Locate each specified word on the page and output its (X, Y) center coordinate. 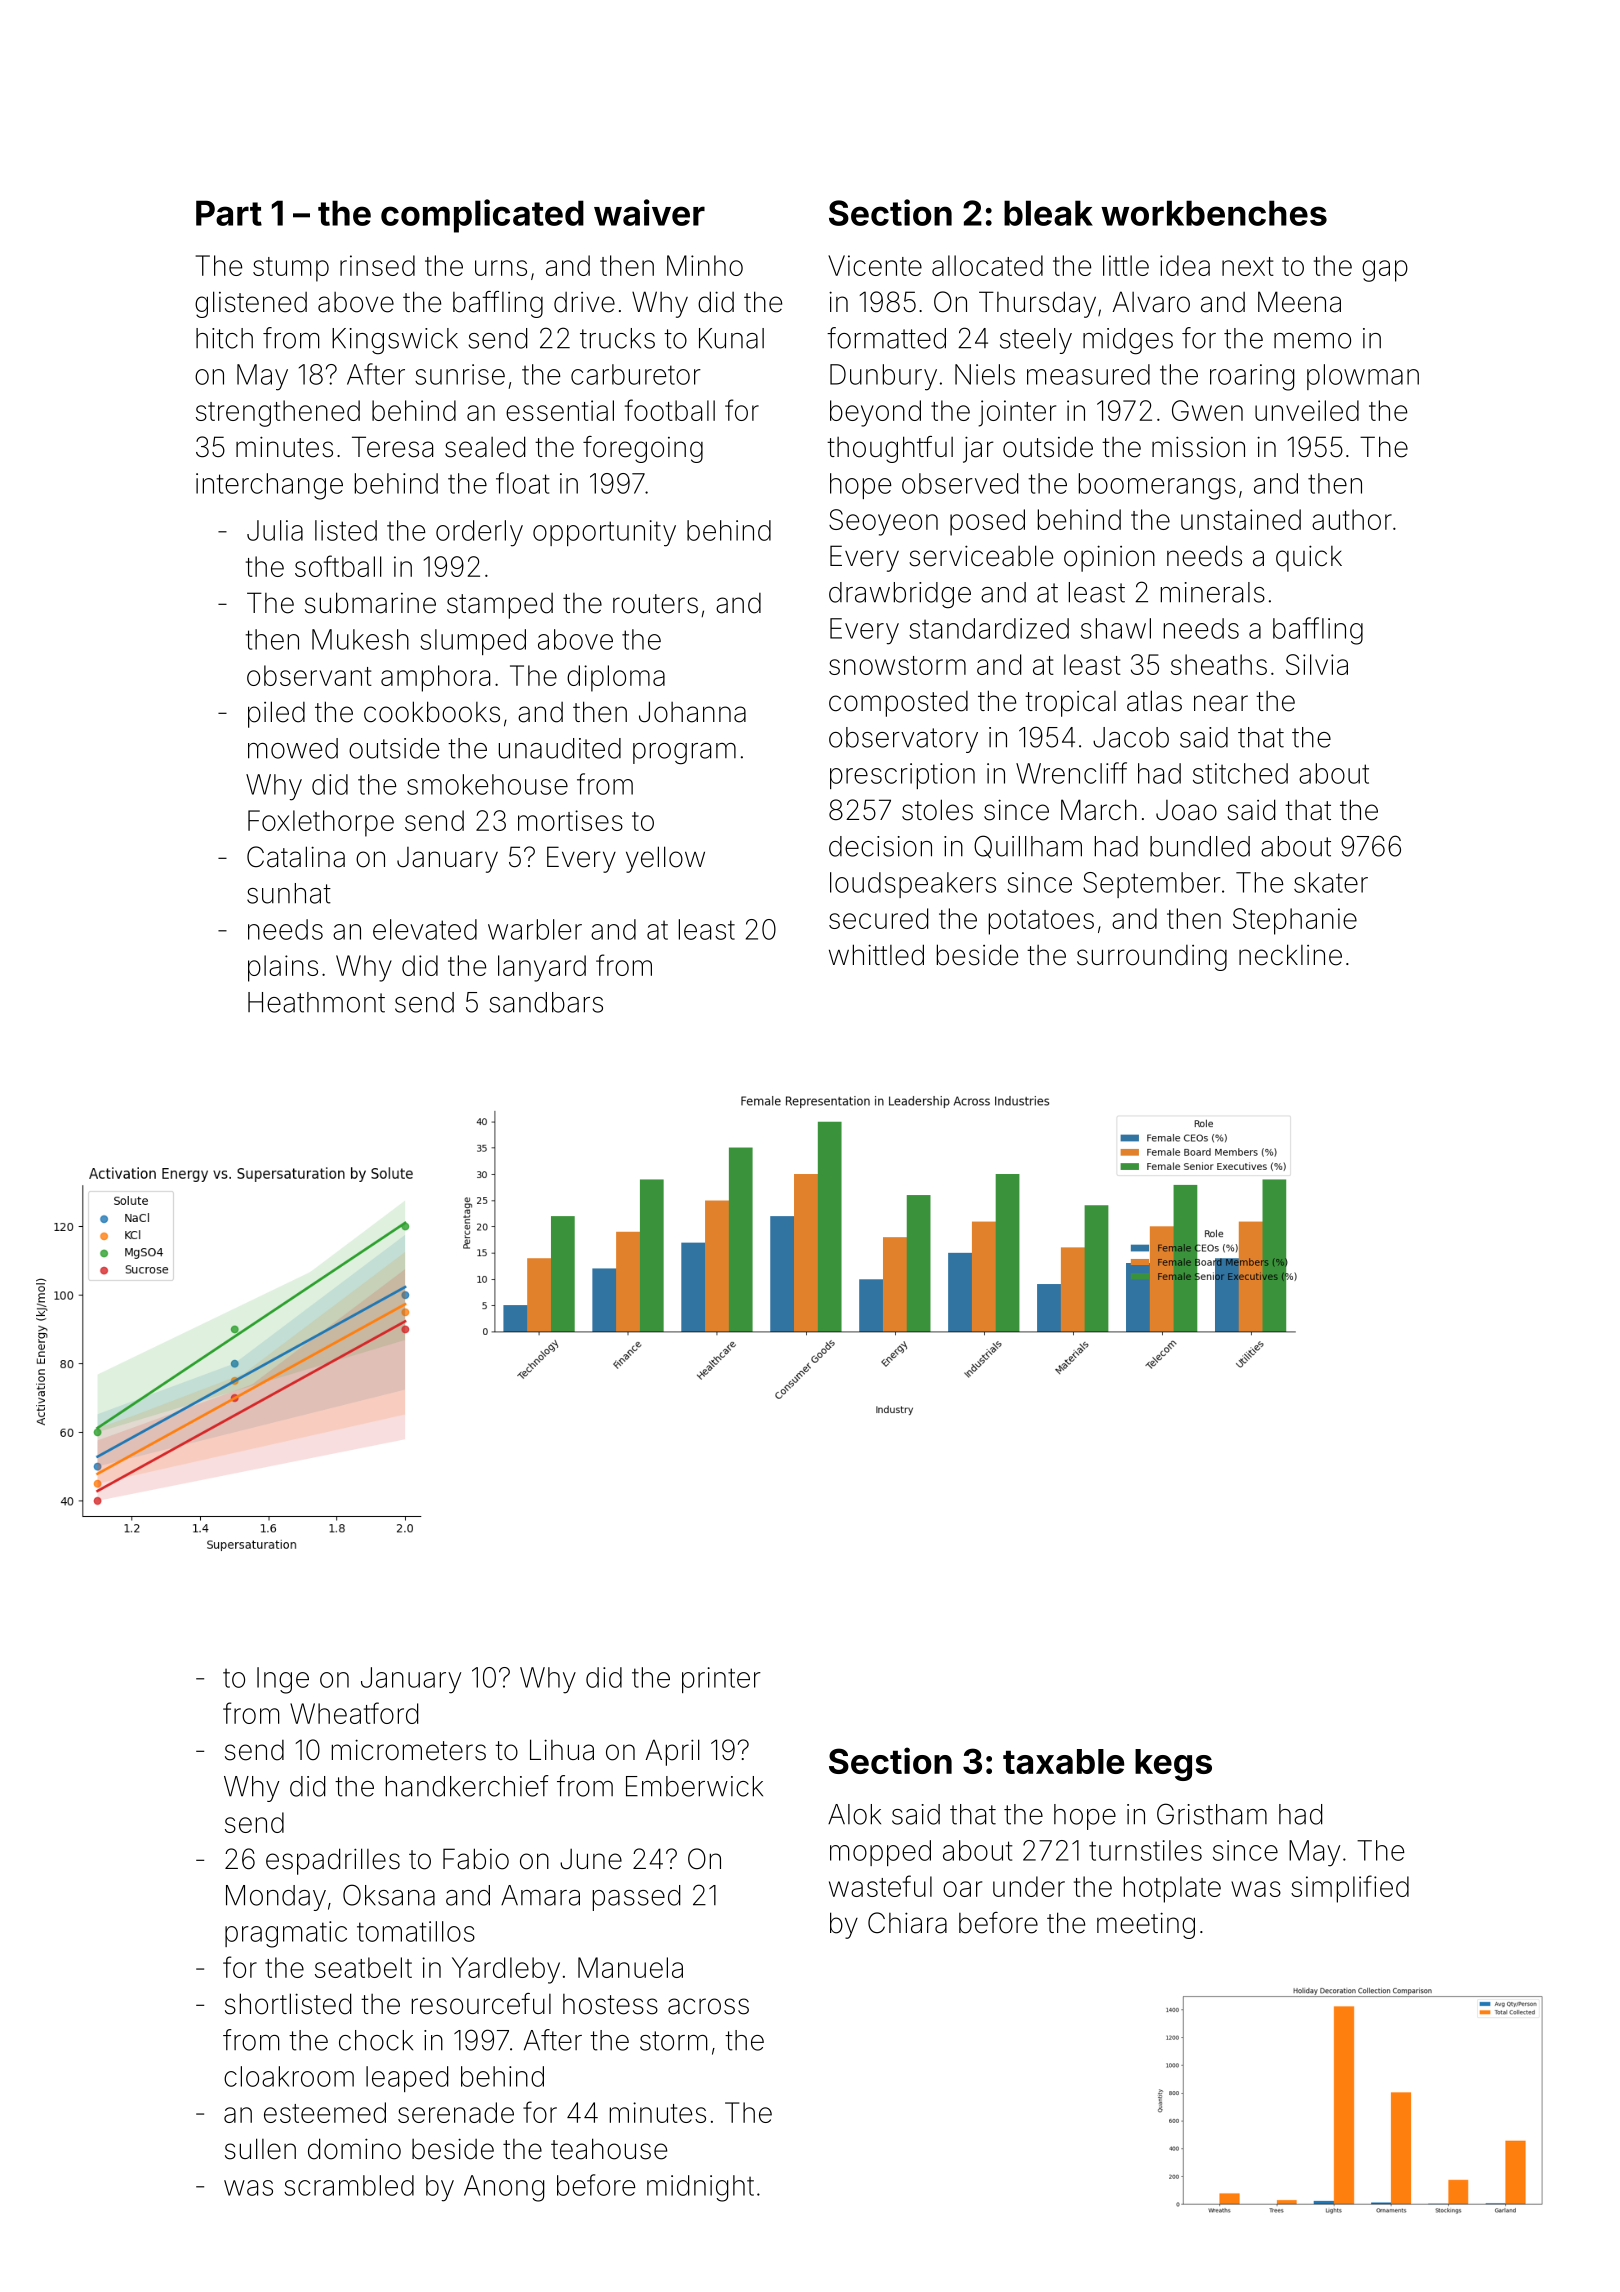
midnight (700, 2188)
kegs (1173, 1765)
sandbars (546, 1002)
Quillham (1028, 846)
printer (721, 1680)
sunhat (289, 893)
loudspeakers (913, 885)
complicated (482, 216)
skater (1331, 882)
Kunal (731, 338)
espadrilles (333, 1861)
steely (1036, 341)
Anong (504, 2188)
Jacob (1131, 737)
